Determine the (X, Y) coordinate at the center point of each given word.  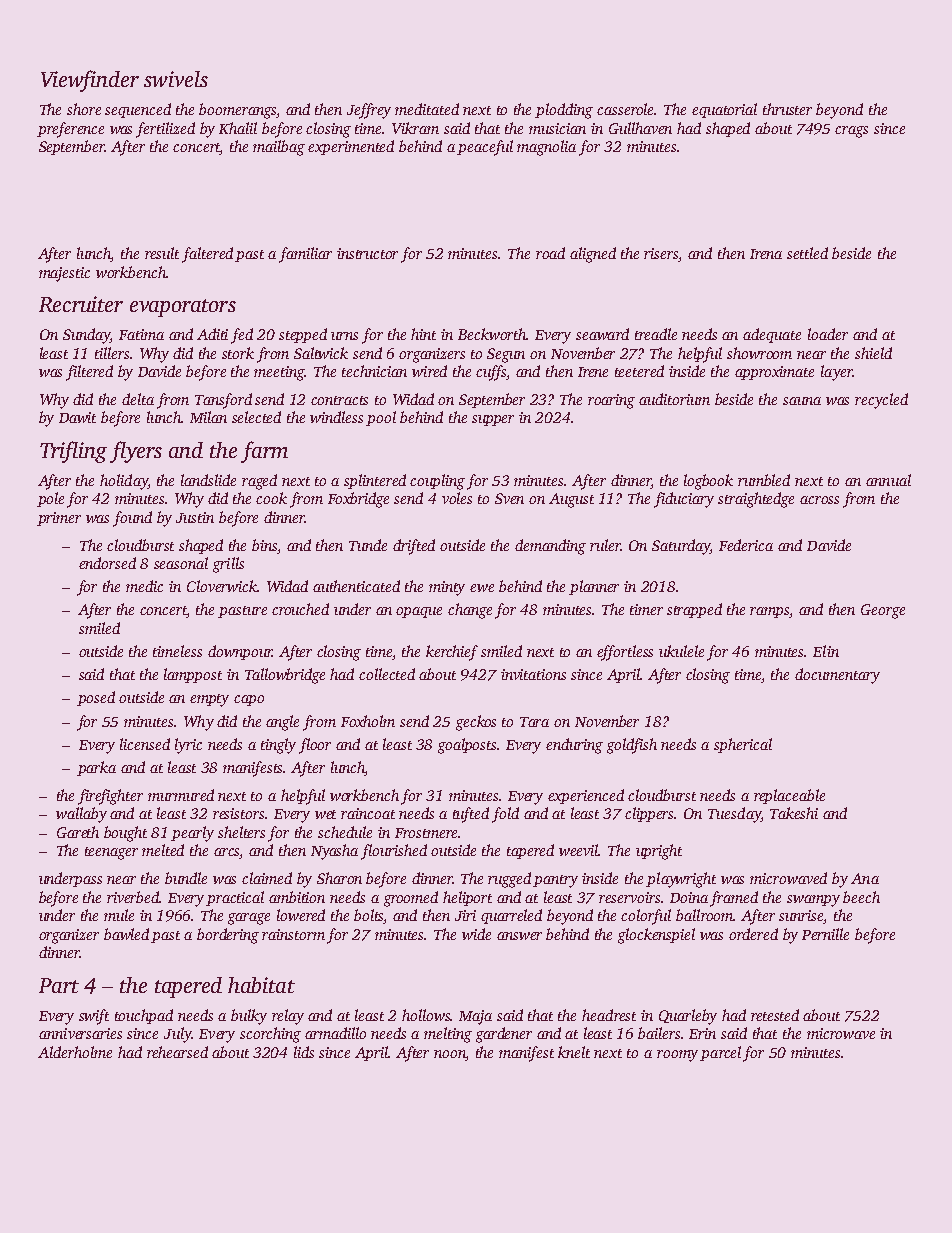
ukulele (681, 651)
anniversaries (80, 1033)
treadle (656, 334)
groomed (411, 899)
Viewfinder (90, 81)
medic (144, 586)
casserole (626, 109)
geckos (476, 723)
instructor (367, 253)
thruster (787, 109)
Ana (865, 878)
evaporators (183, 308)
